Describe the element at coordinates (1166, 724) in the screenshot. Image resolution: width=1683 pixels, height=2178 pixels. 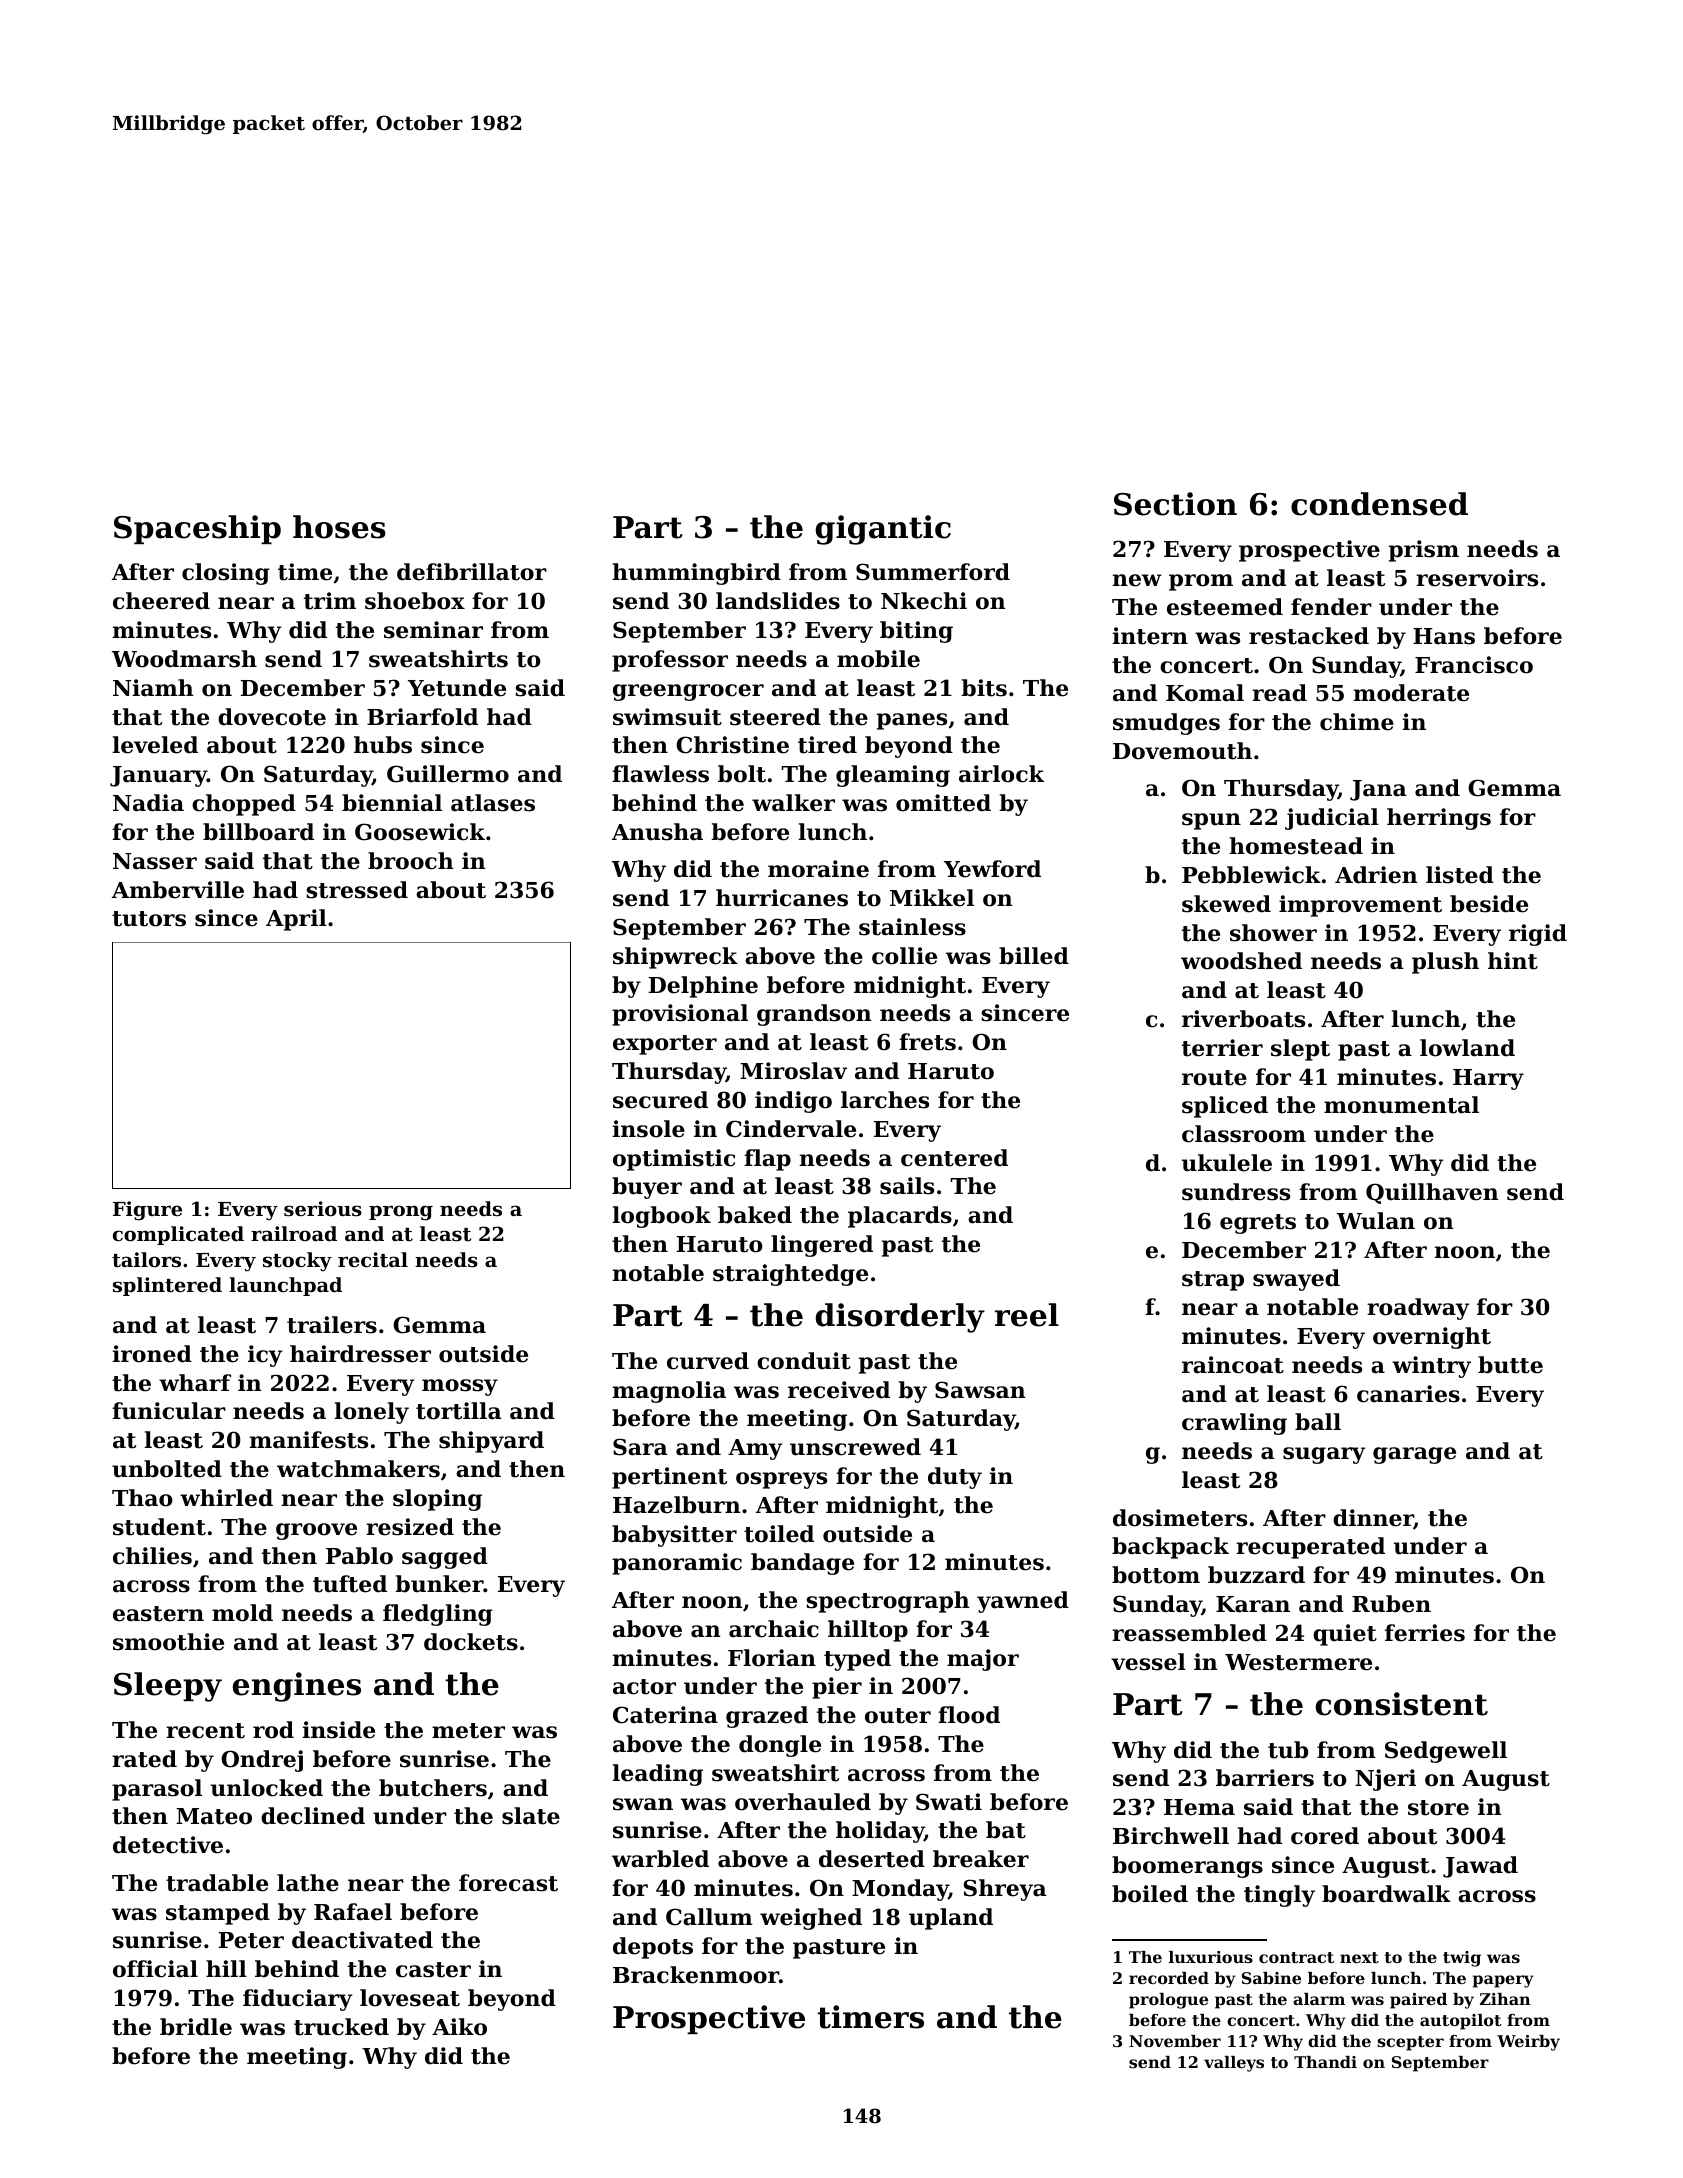
I see `smudges` at that location.
